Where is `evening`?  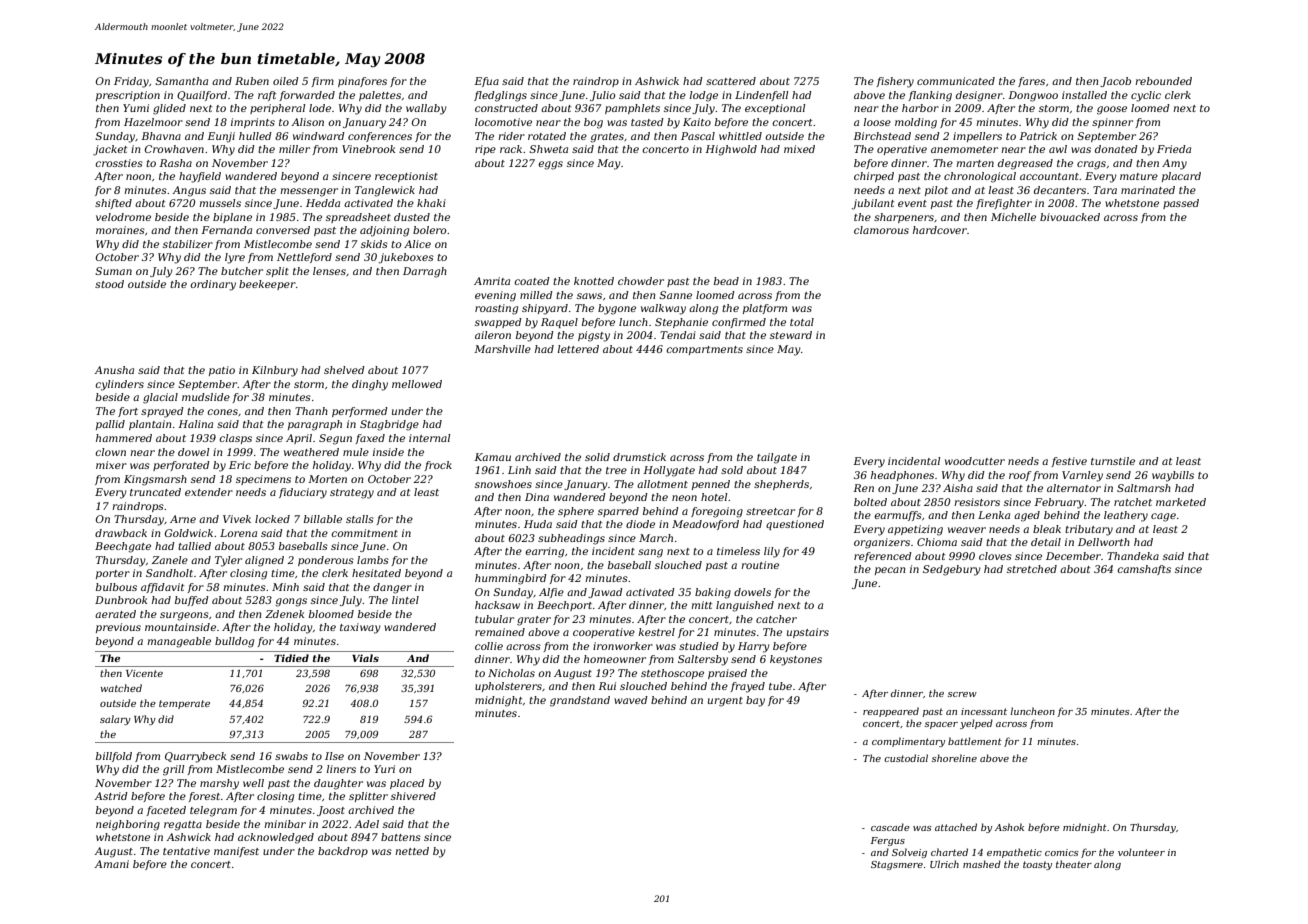 evening is located at coordinates (495, 296).
